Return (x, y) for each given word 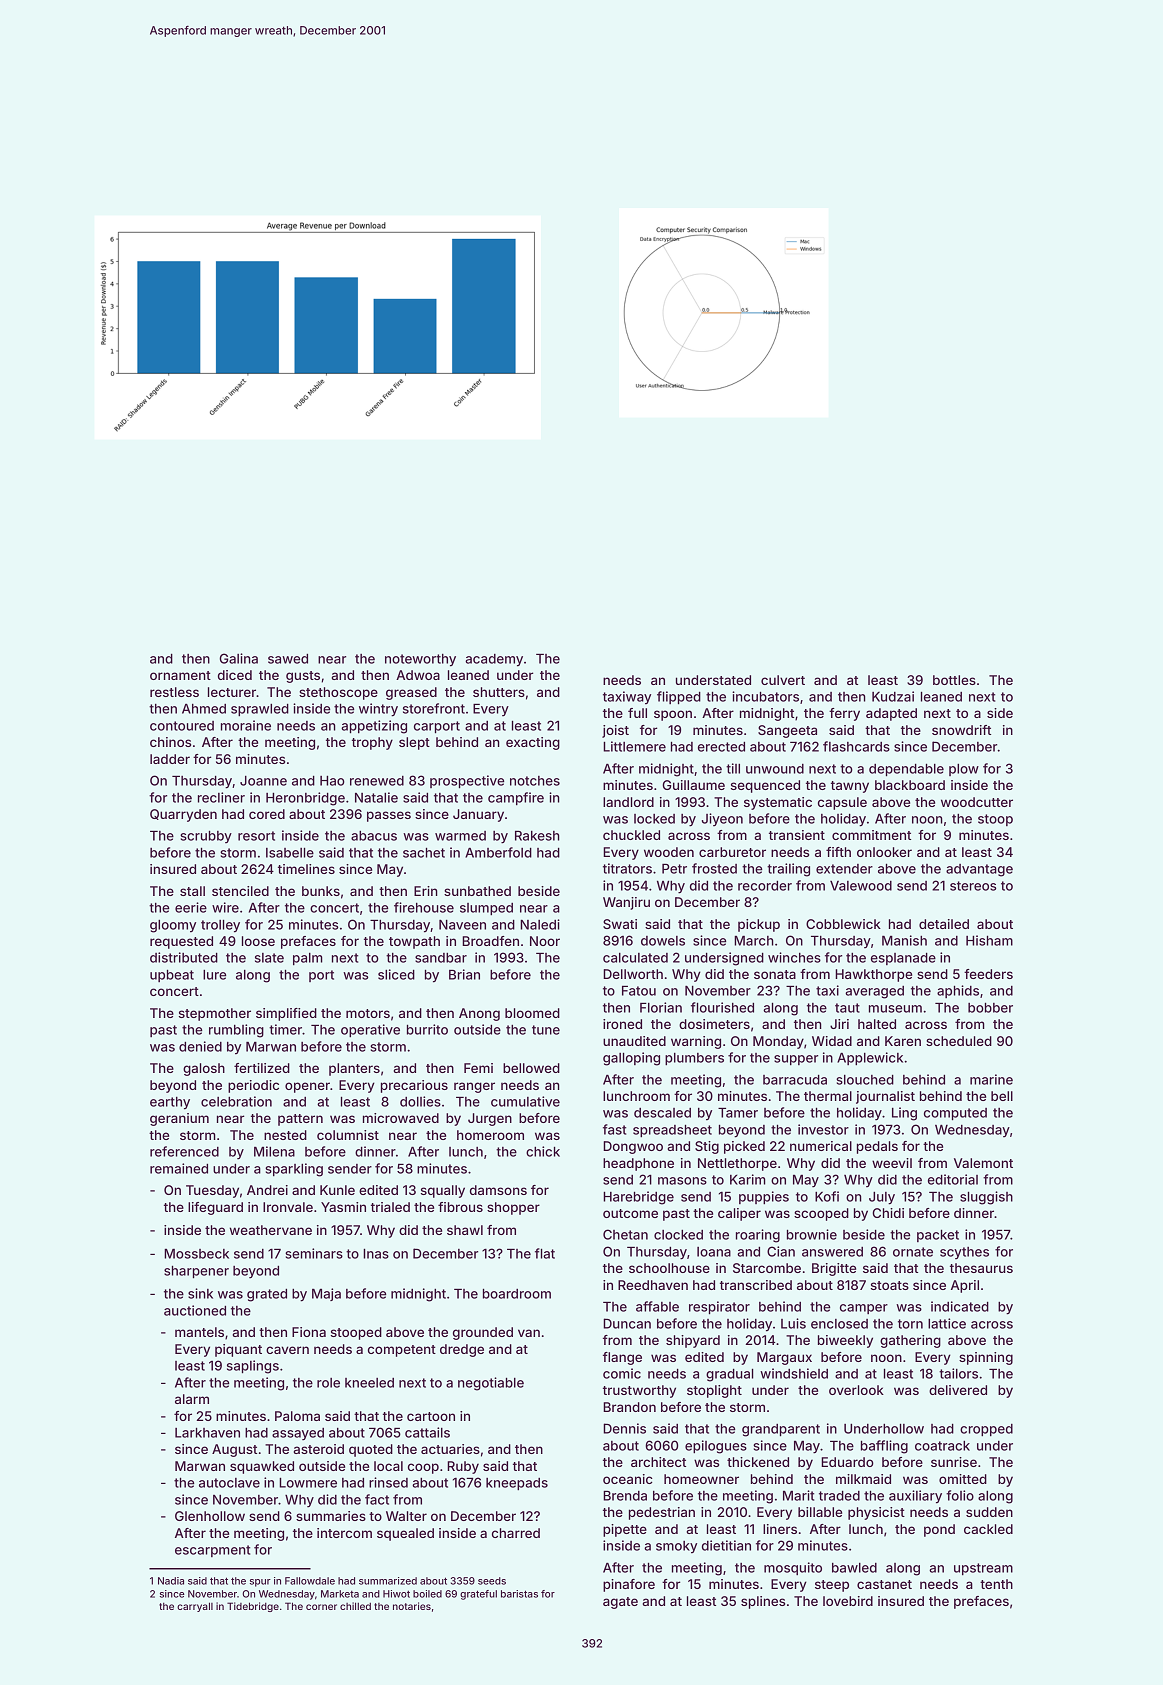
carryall (195, 1607)
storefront (434, 708)
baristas (519, 1594)
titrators (627, 868)
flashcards (856, 746)
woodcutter (977, 802)
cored (267, 814)
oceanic (627, 1479)
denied (200, 1046)
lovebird (848, 1601)
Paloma (297, 1416)
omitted (963, 1479)
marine (991, 1079)
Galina (238, 658)
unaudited (634, 1041)
